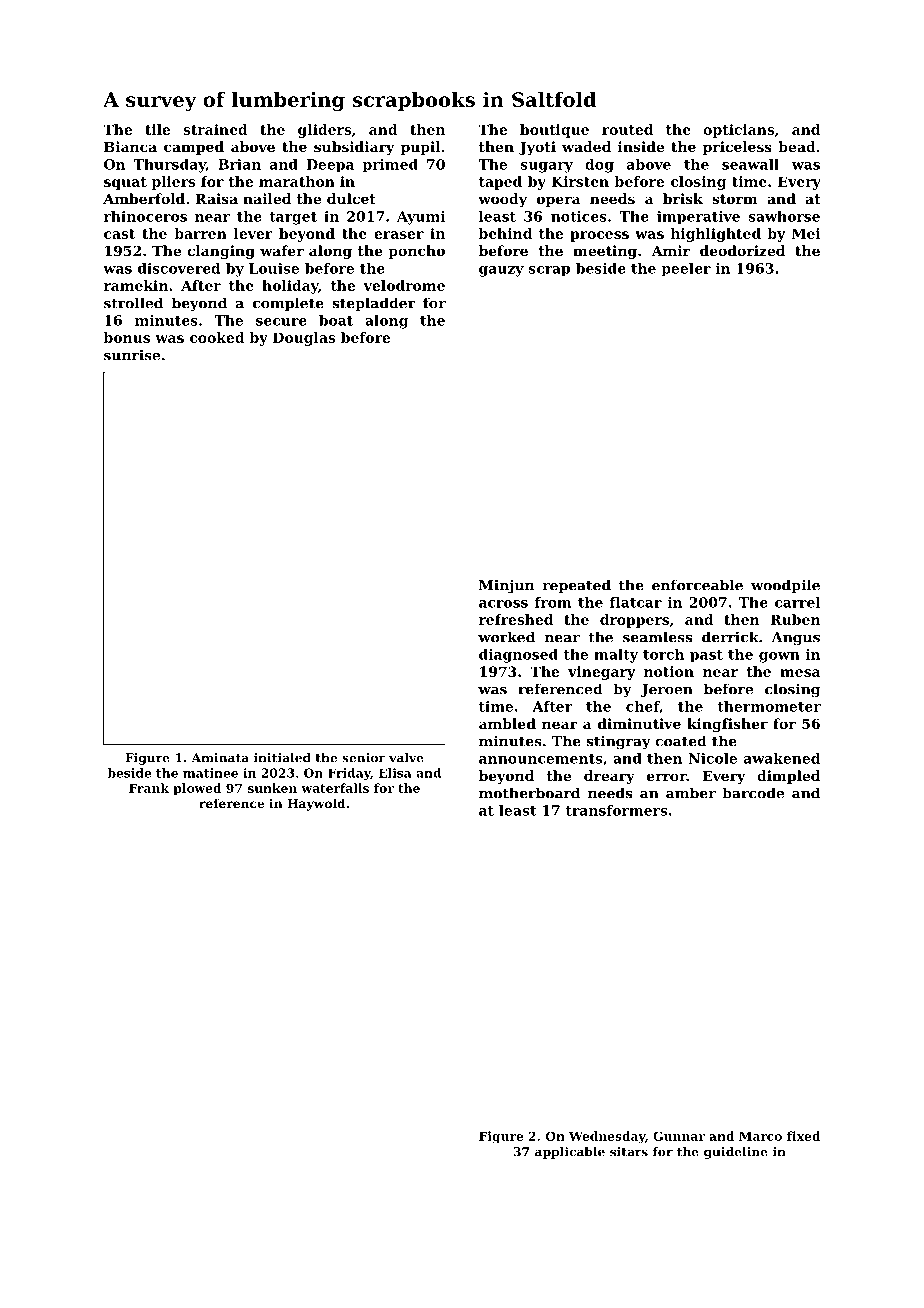 Image resolution: width=924 pixels, height=1308 pixels. I want to click on awakened, so click(782, 758).
